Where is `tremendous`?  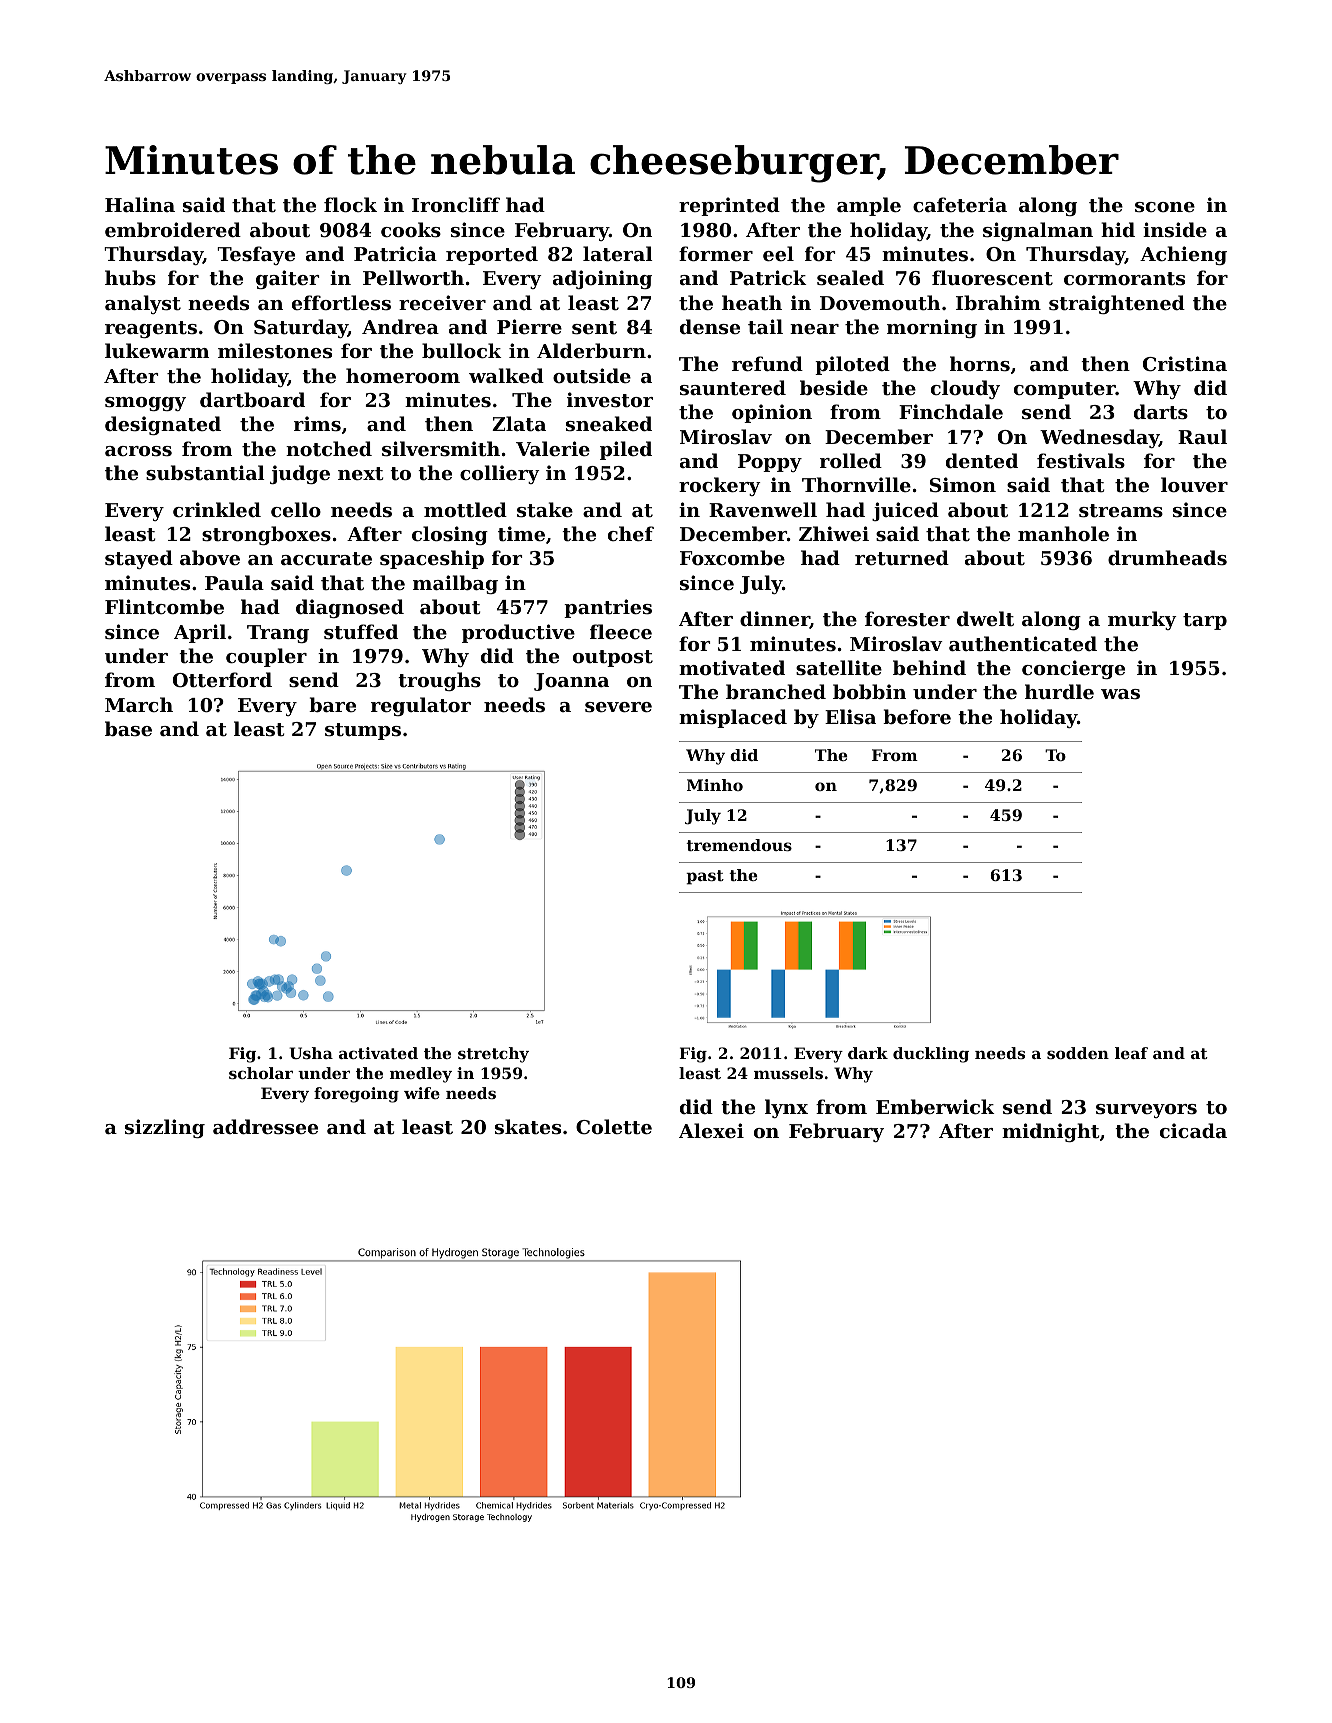 tremendous is located at coordinates (739, 845).
